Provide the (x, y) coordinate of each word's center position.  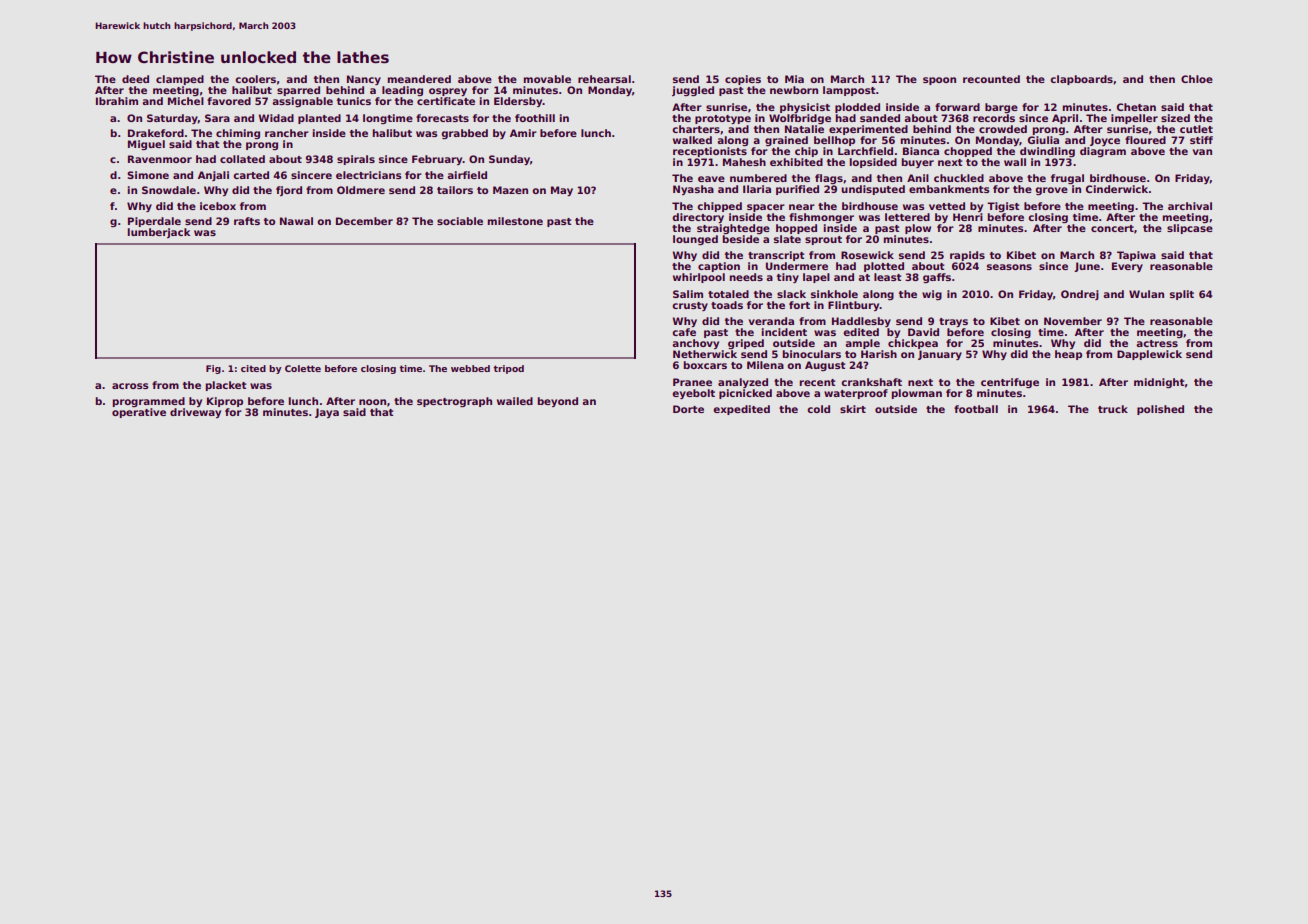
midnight (1159, 383)
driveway (195, 413)
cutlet (1196, 129)
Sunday (509, 160)
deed (135, 79)
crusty (690, 306)
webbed (470, 368)
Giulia (1043, 140)
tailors (455, 190)
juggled (693, 91)
